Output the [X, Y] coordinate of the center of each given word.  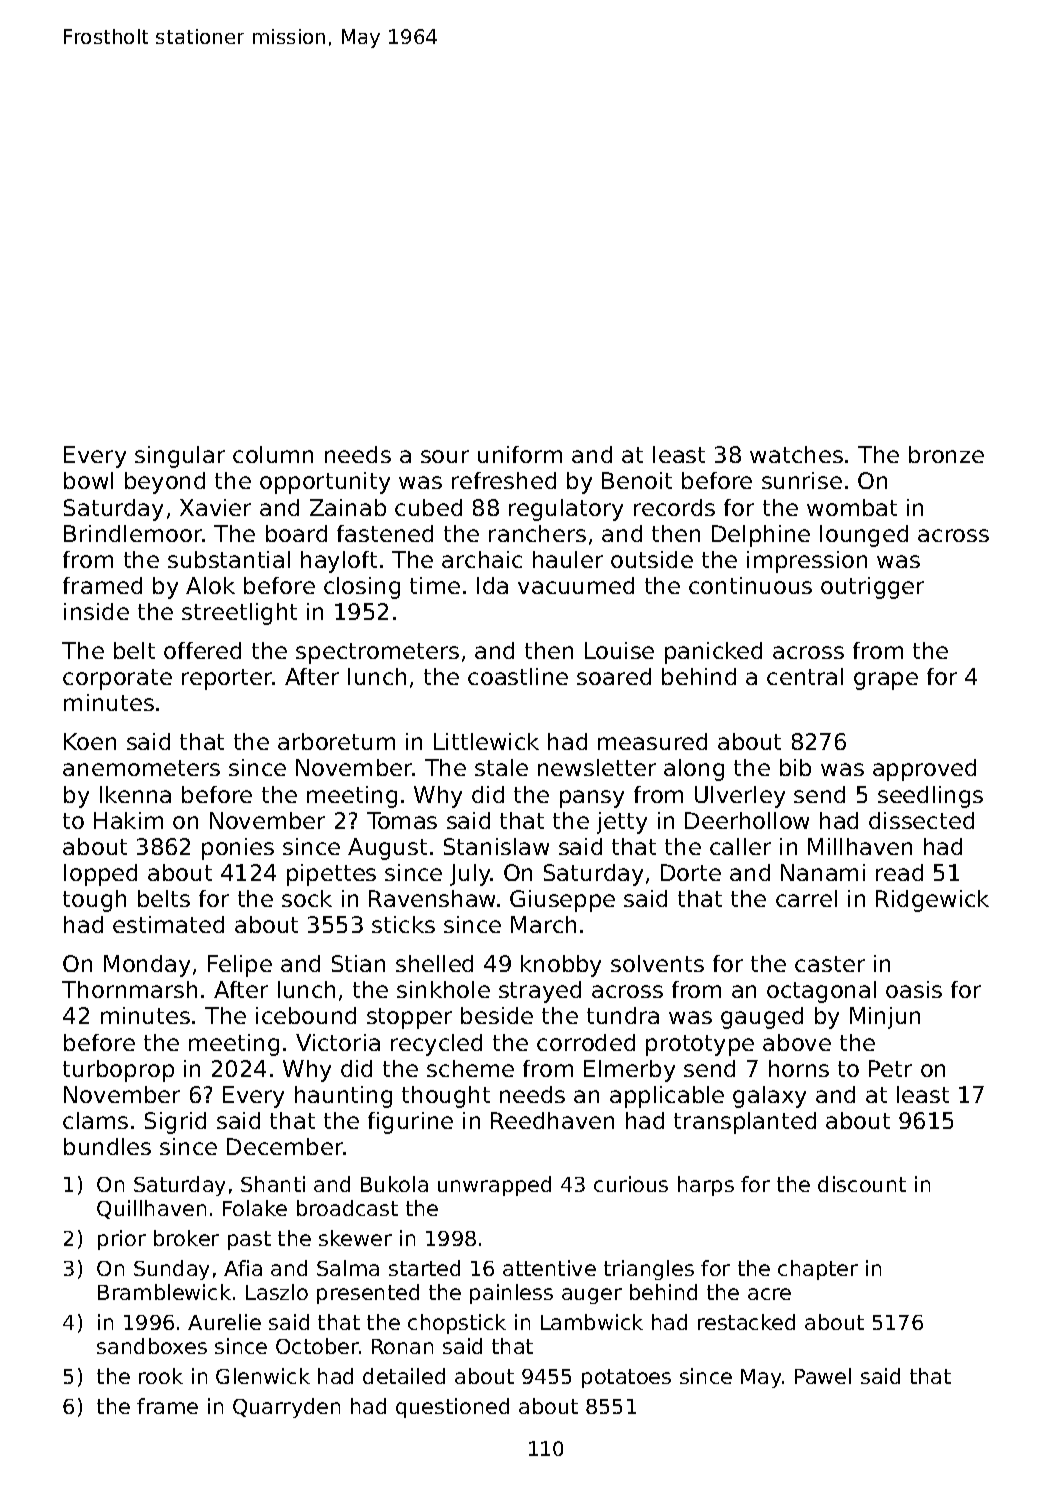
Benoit [637, 480]
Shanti [273, 1184]
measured [652, 741]
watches [796, 454]
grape [886, 681]
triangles [649, 1270]
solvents [657, 963]
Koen [90, 741]
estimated [168, 924]
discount [862, 1184]
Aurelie [224, 1322]
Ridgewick [932, 901]
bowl [88, 480]
